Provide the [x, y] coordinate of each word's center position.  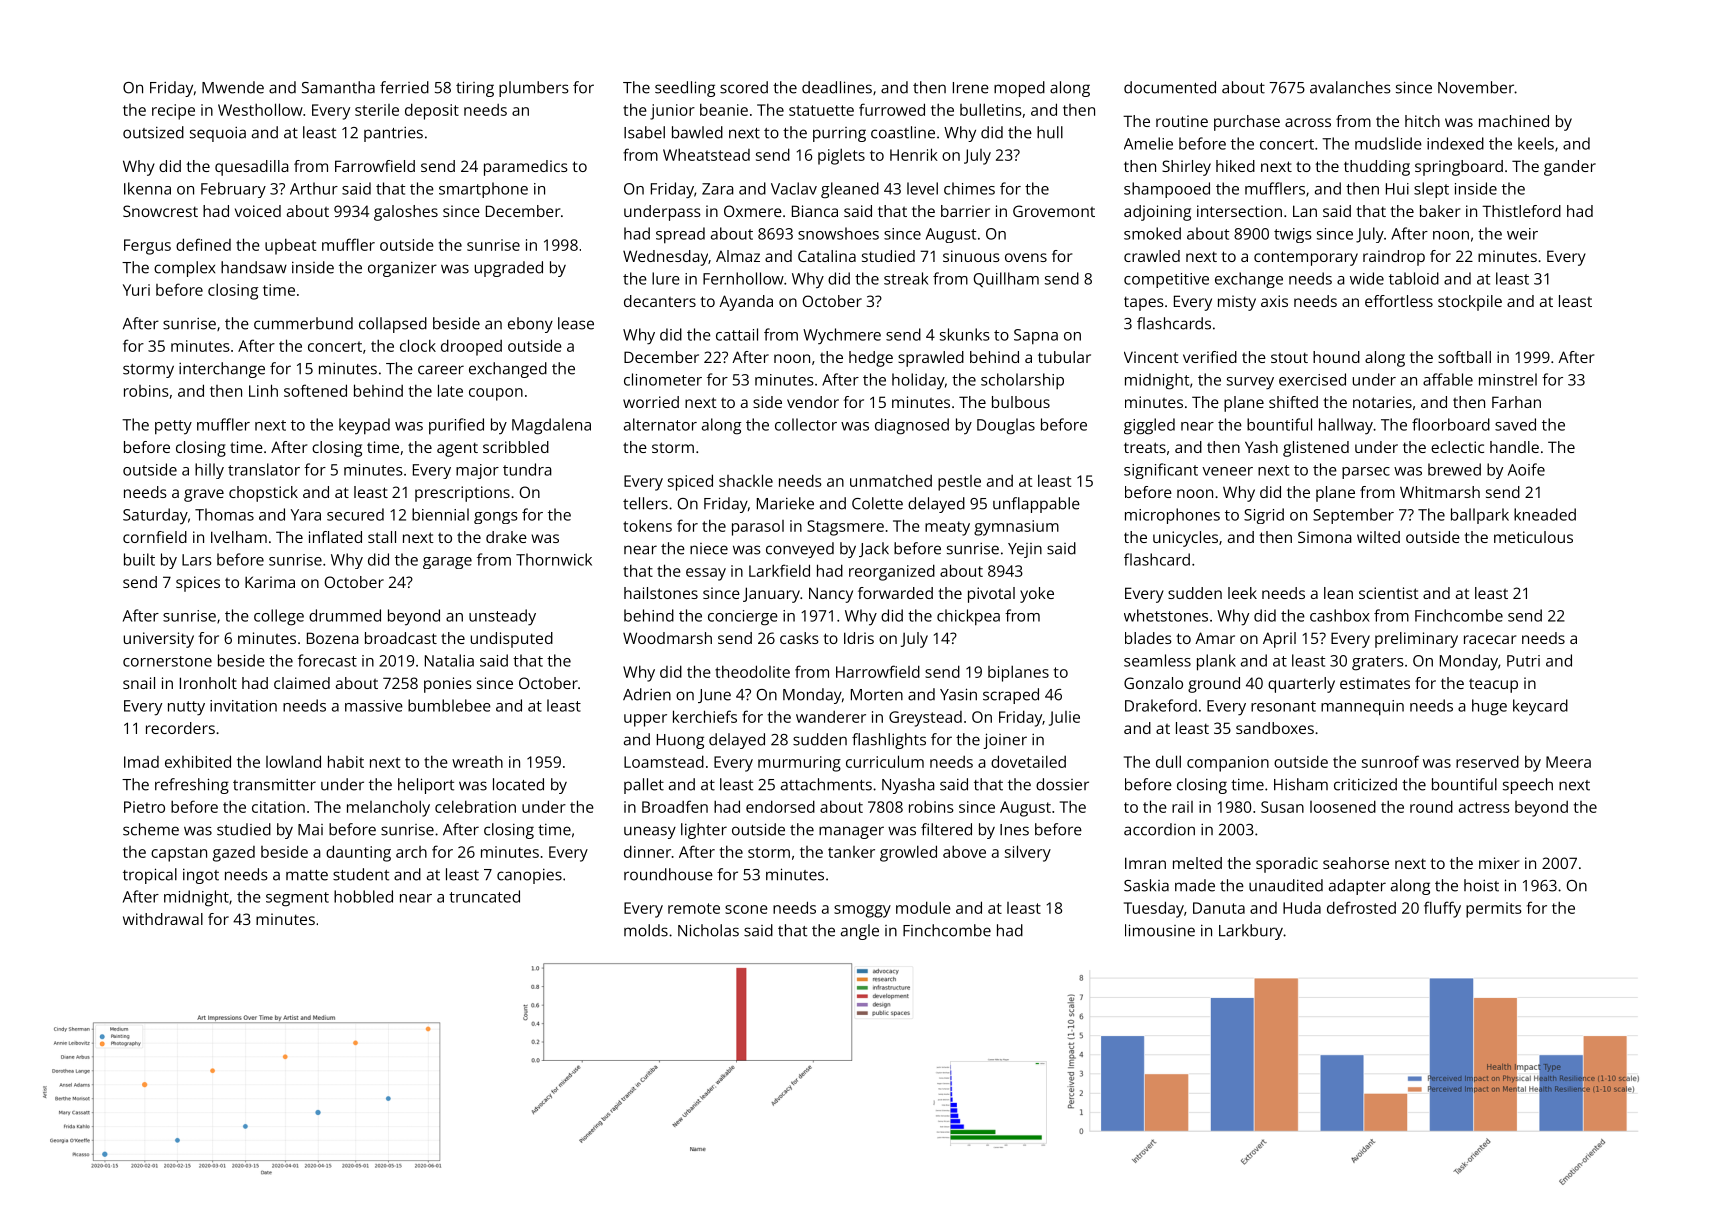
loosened [1343, 806]
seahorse [1356, 863]
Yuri [136, 290]
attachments [826, 784]
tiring [475, 89]
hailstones [661, 593]
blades [1148, 638]
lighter [704, 831]
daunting [358, 853]
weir [1522, 234]
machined [1514, 121]
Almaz [738, 256]
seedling [685, 89]
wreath [477, 762]
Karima [270, 582]
